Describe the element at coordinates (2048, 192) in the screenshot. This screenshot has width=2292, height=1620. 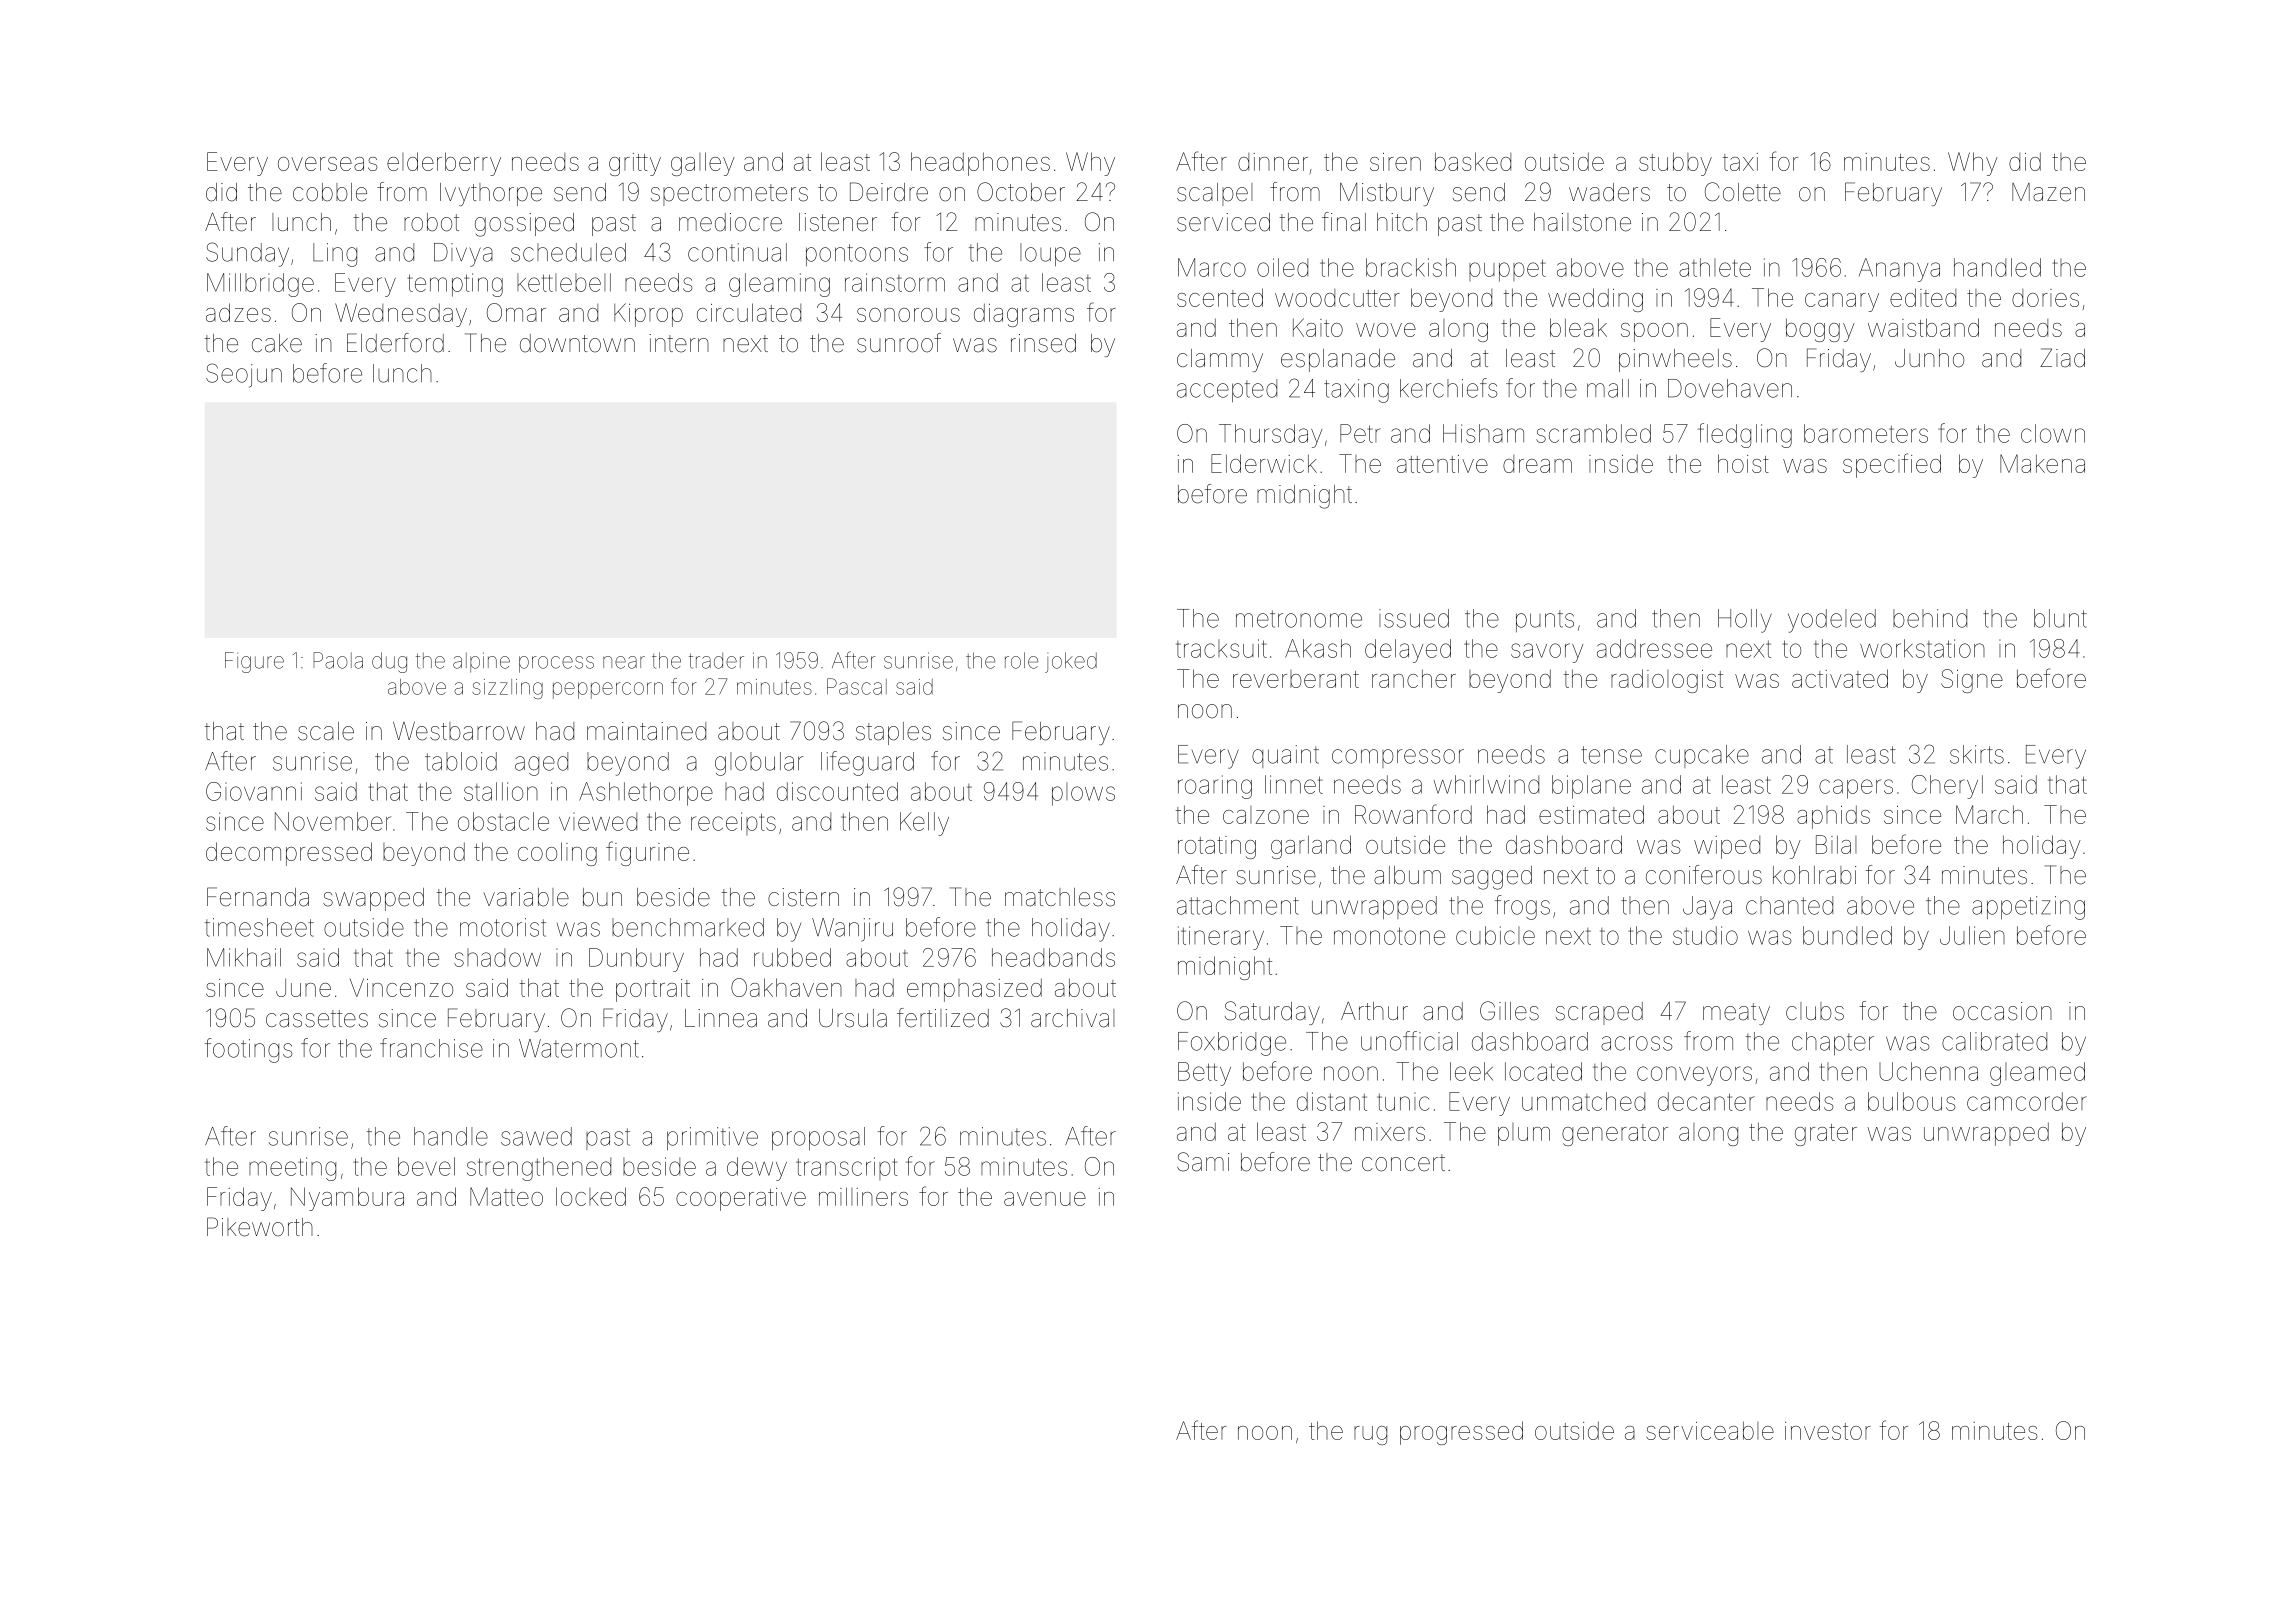
I see `Mazen` at that location.
